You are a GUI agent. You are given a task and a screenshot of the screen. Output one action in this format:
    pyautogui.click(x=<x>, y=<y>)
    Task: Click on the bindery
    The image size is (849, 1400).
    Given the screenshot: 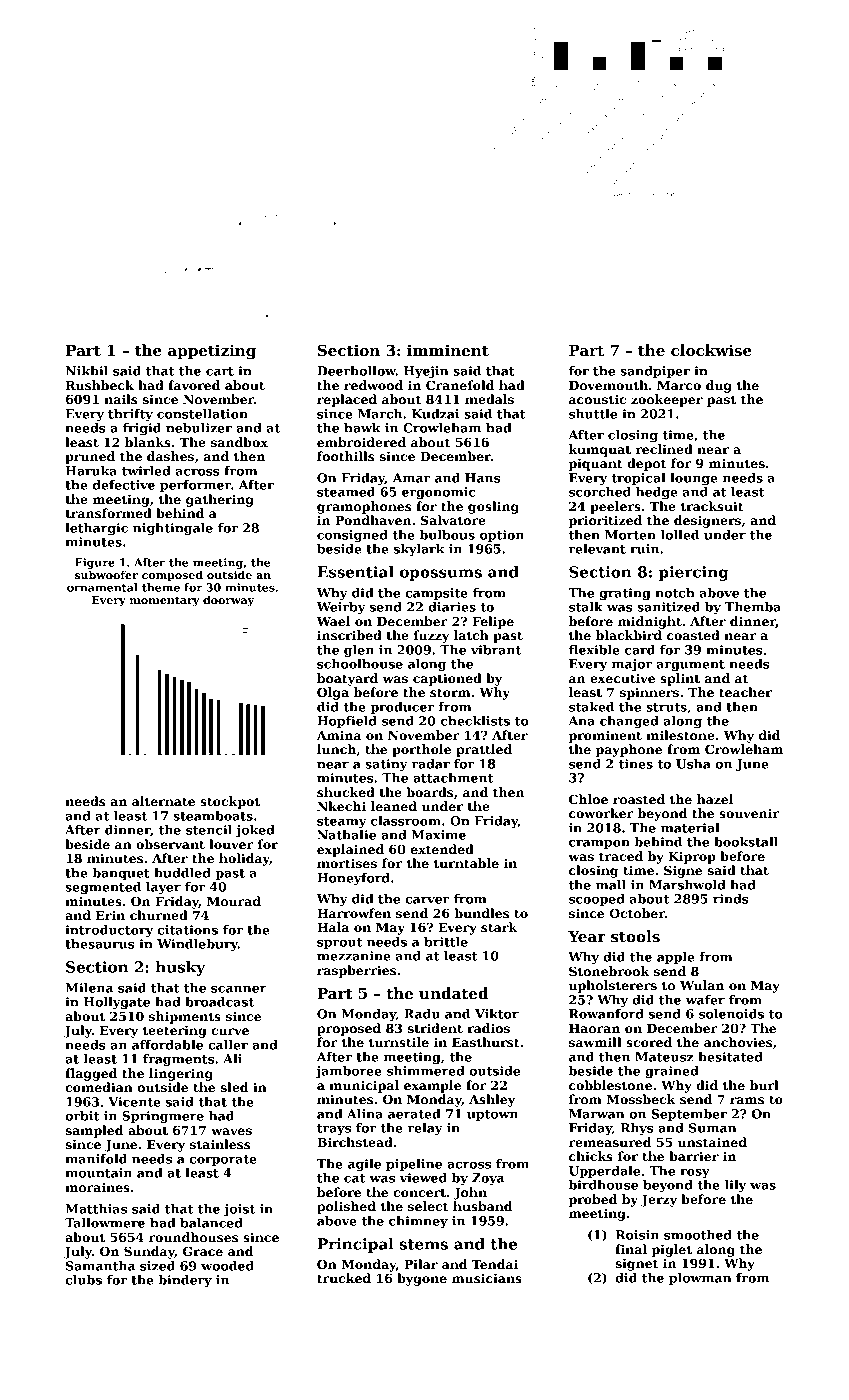 What is the action you would take?
    pyautogui.click(x=185, y=1281)
